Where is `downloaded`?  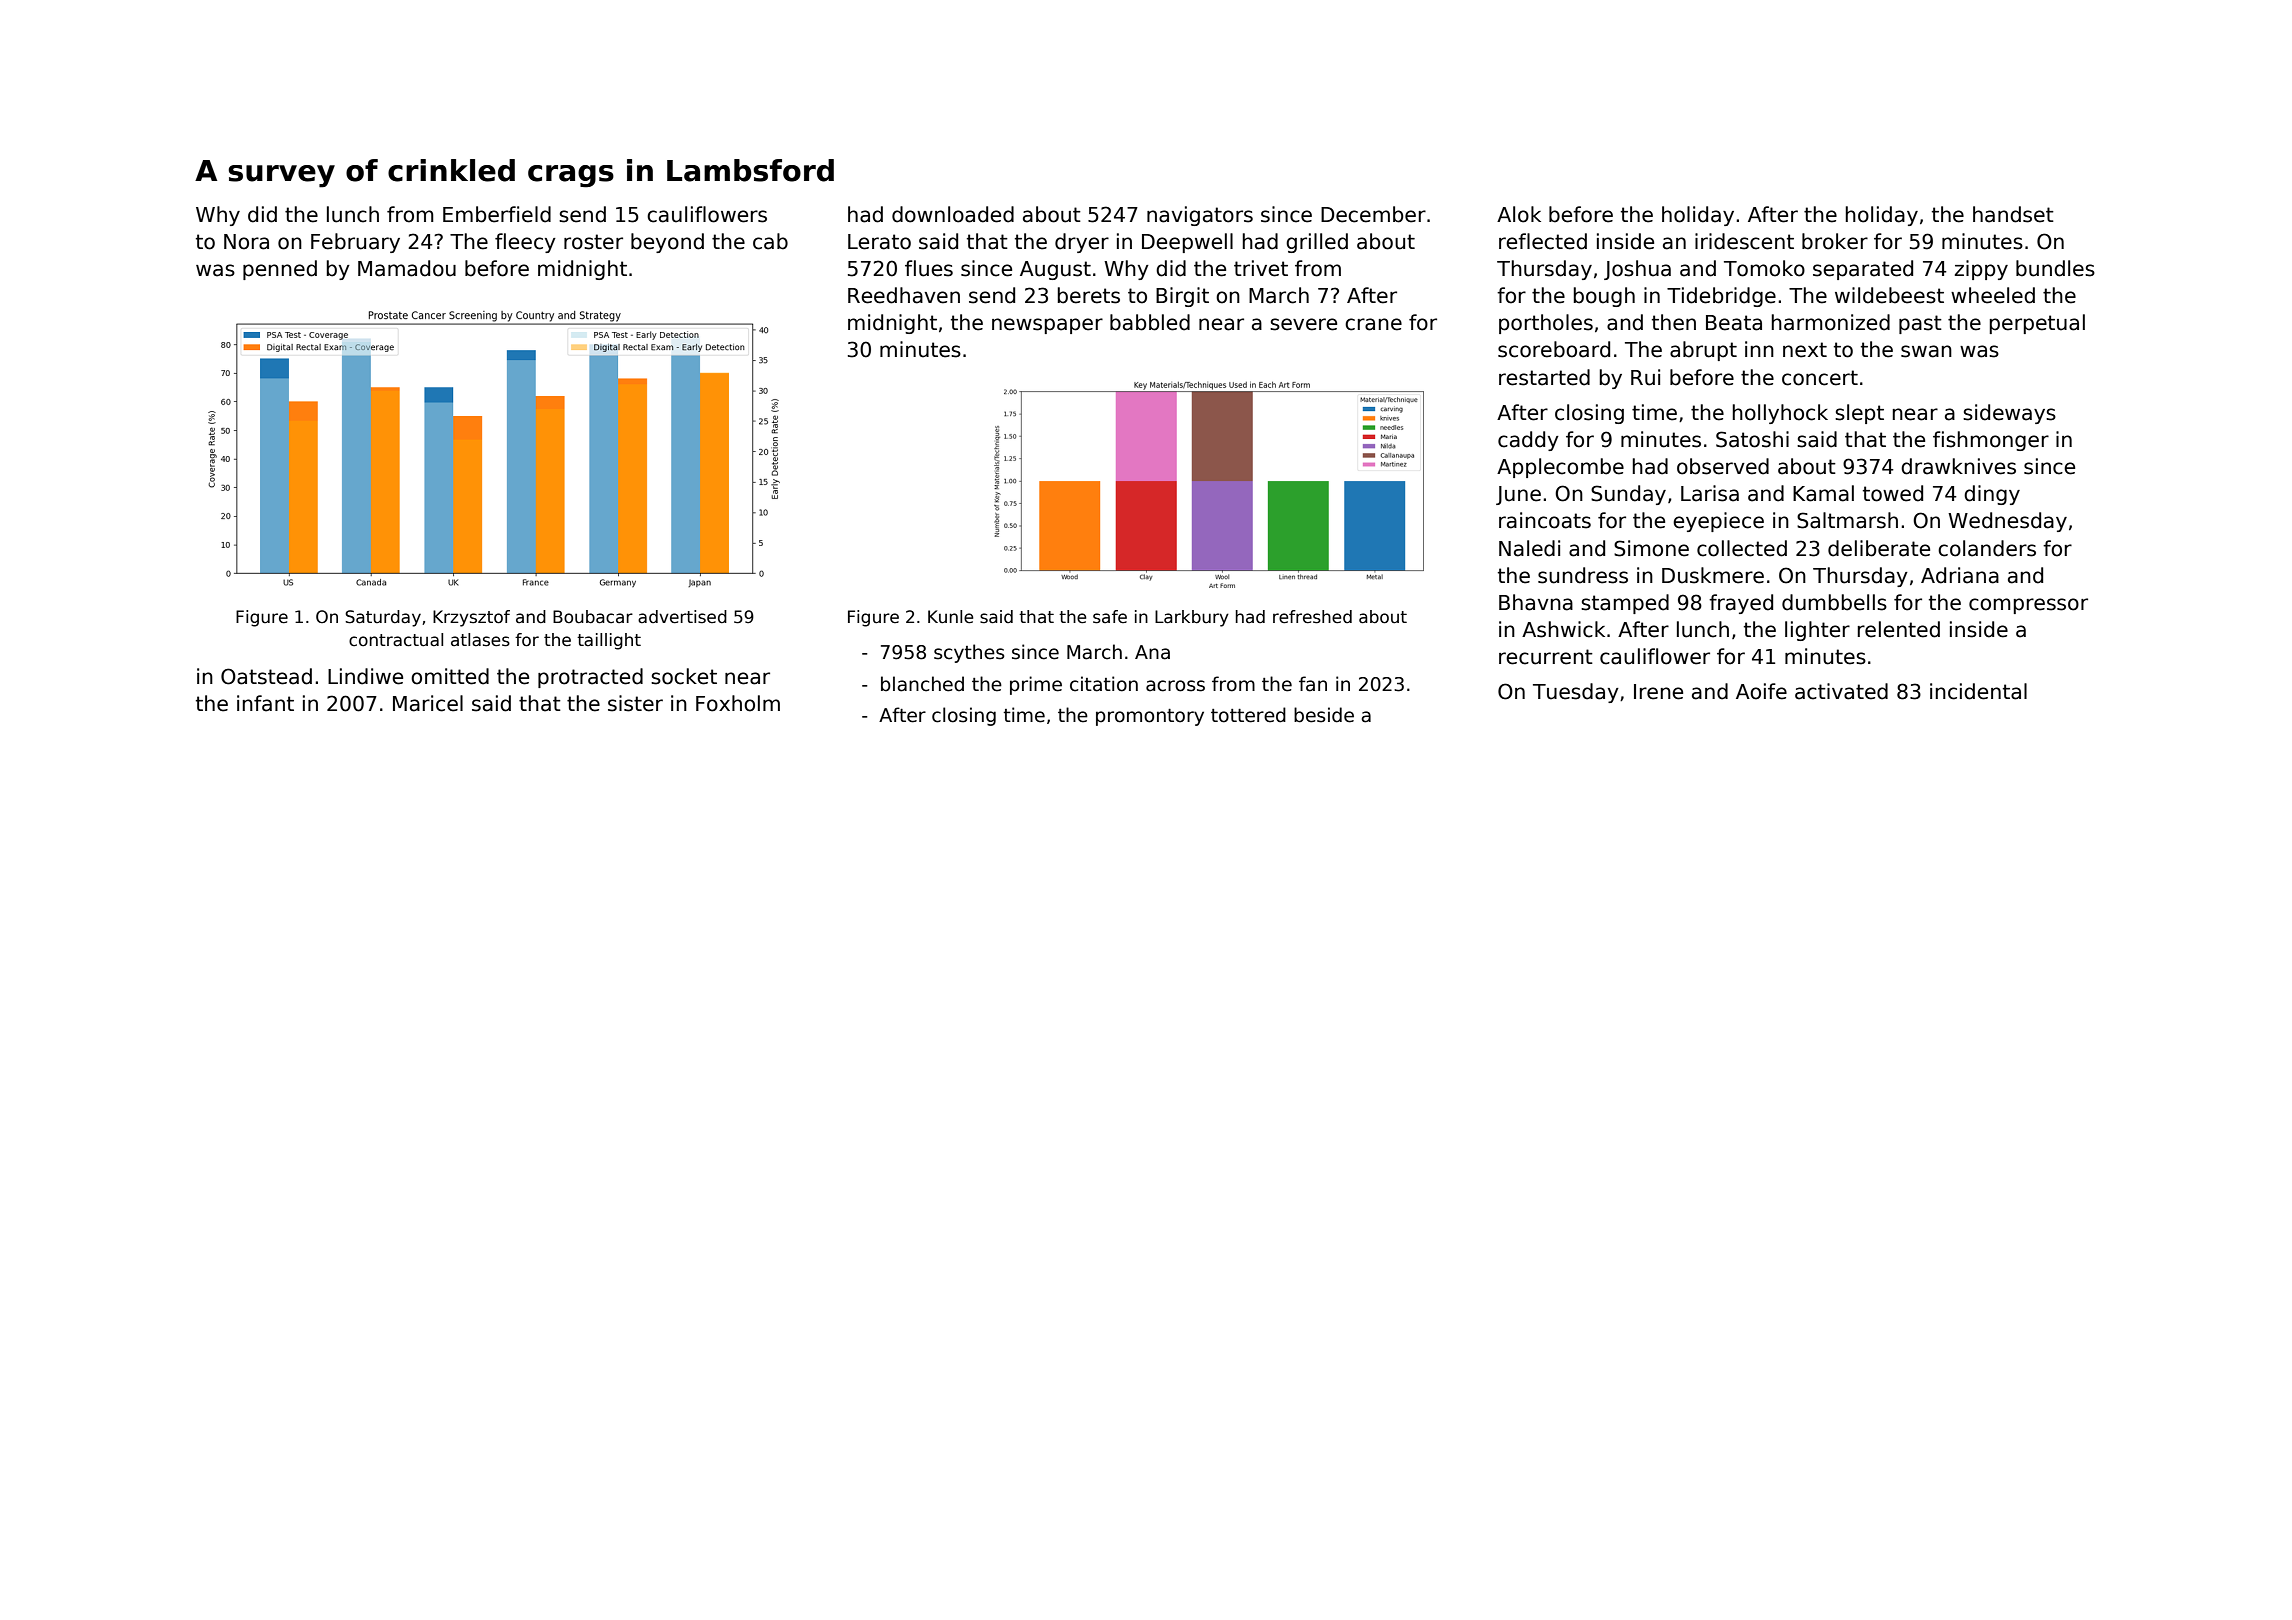
downloaded is located at coordinates (953, 214).
